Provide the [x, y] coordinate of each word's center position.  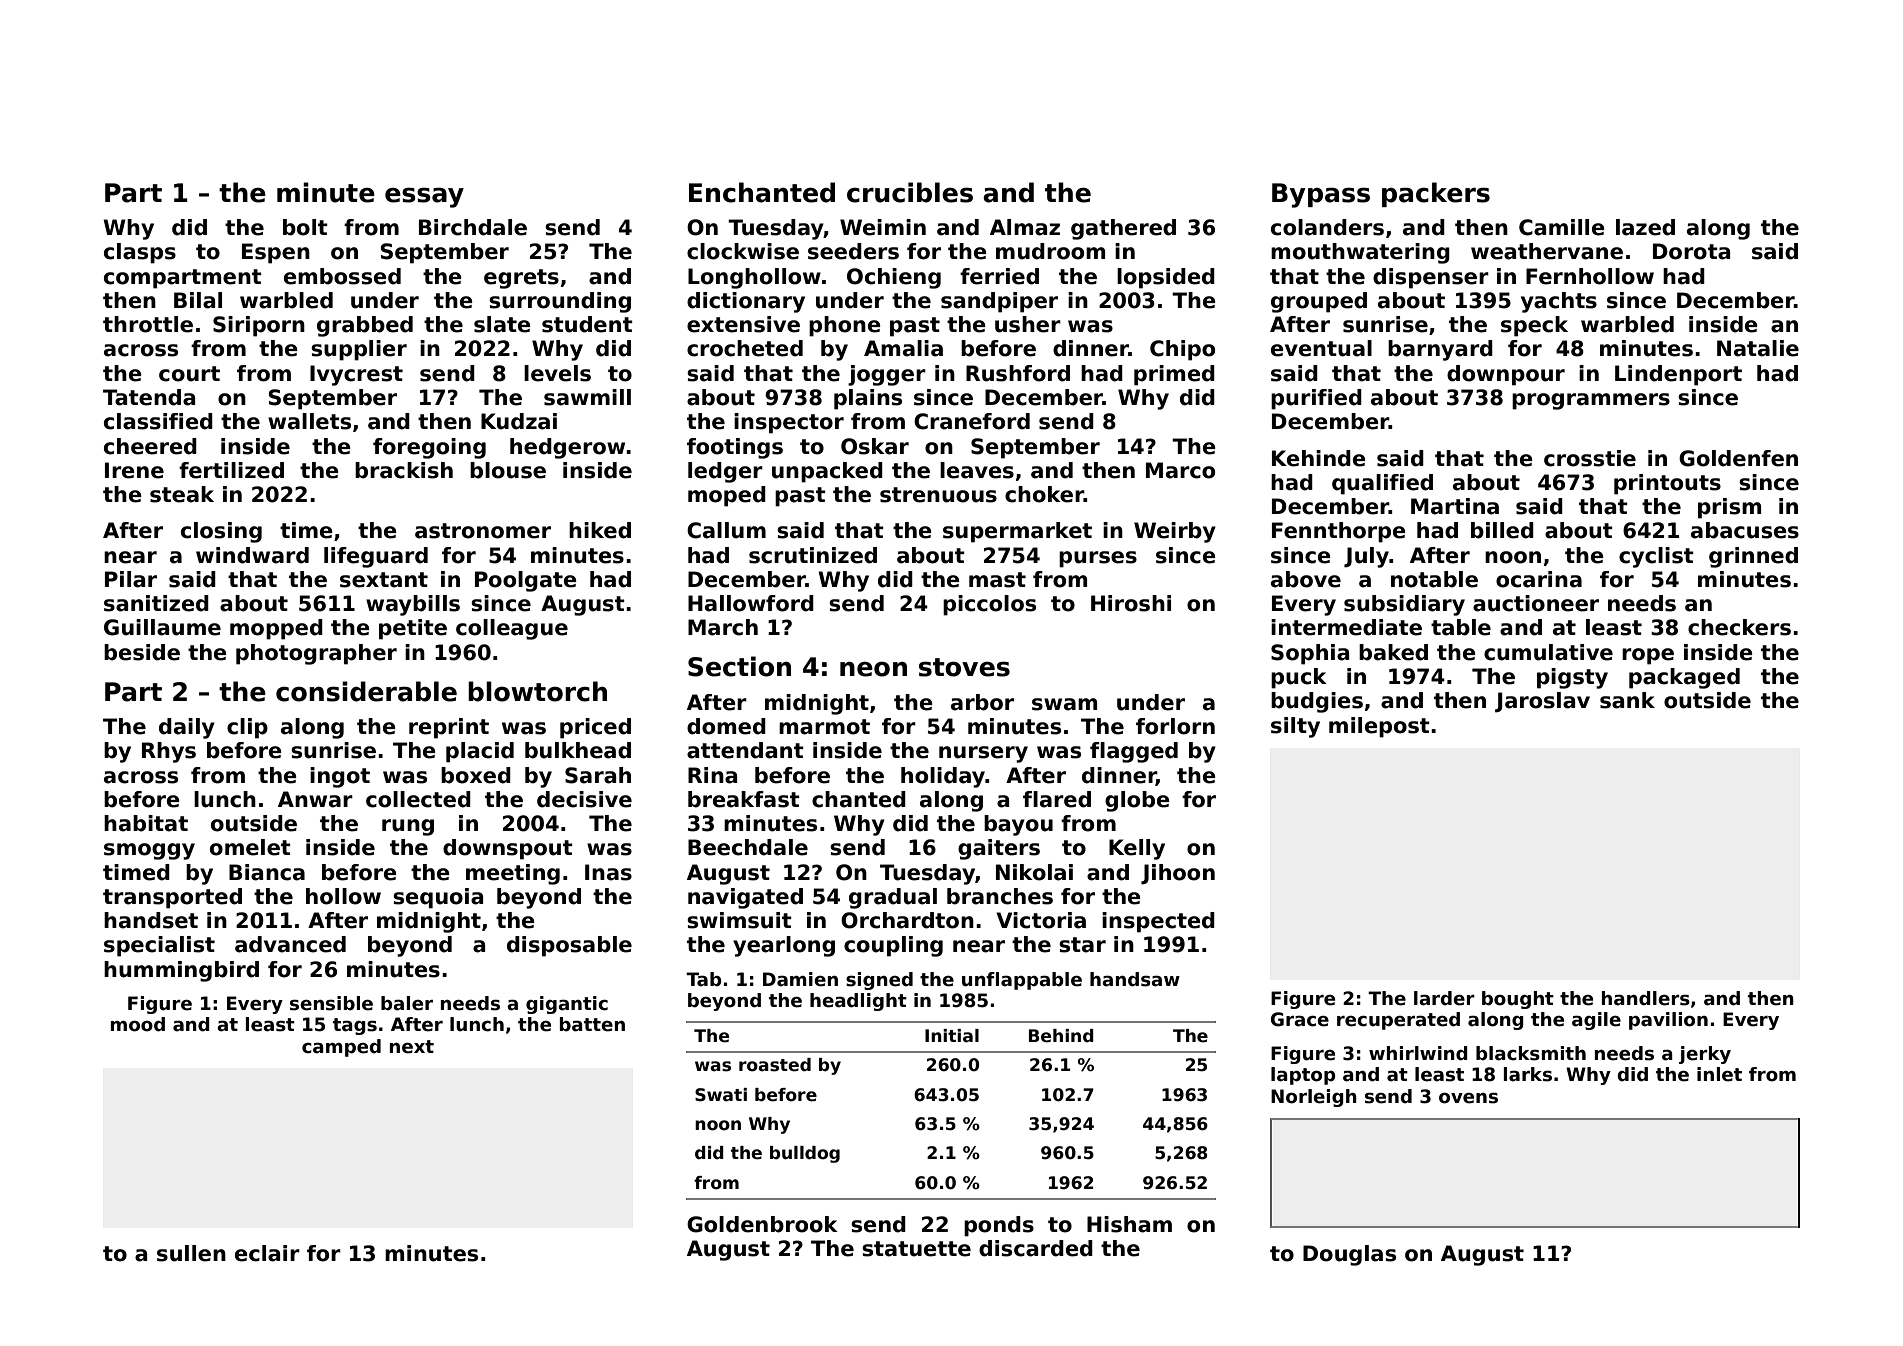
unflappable [1022, 981]
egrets [521, 279]
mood [137, 1024]
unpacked [827, 472]
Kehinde [1319, 458]
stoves [964, 667]
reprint [449, 728]
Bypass [1321, 195]
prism [1729, 508]
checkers [1739, 627]
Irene [134, 470]
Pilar [131, 579]
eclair [267, 1253]
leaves [977, 470]
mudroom [1050, 251]
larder [1444, 998]
